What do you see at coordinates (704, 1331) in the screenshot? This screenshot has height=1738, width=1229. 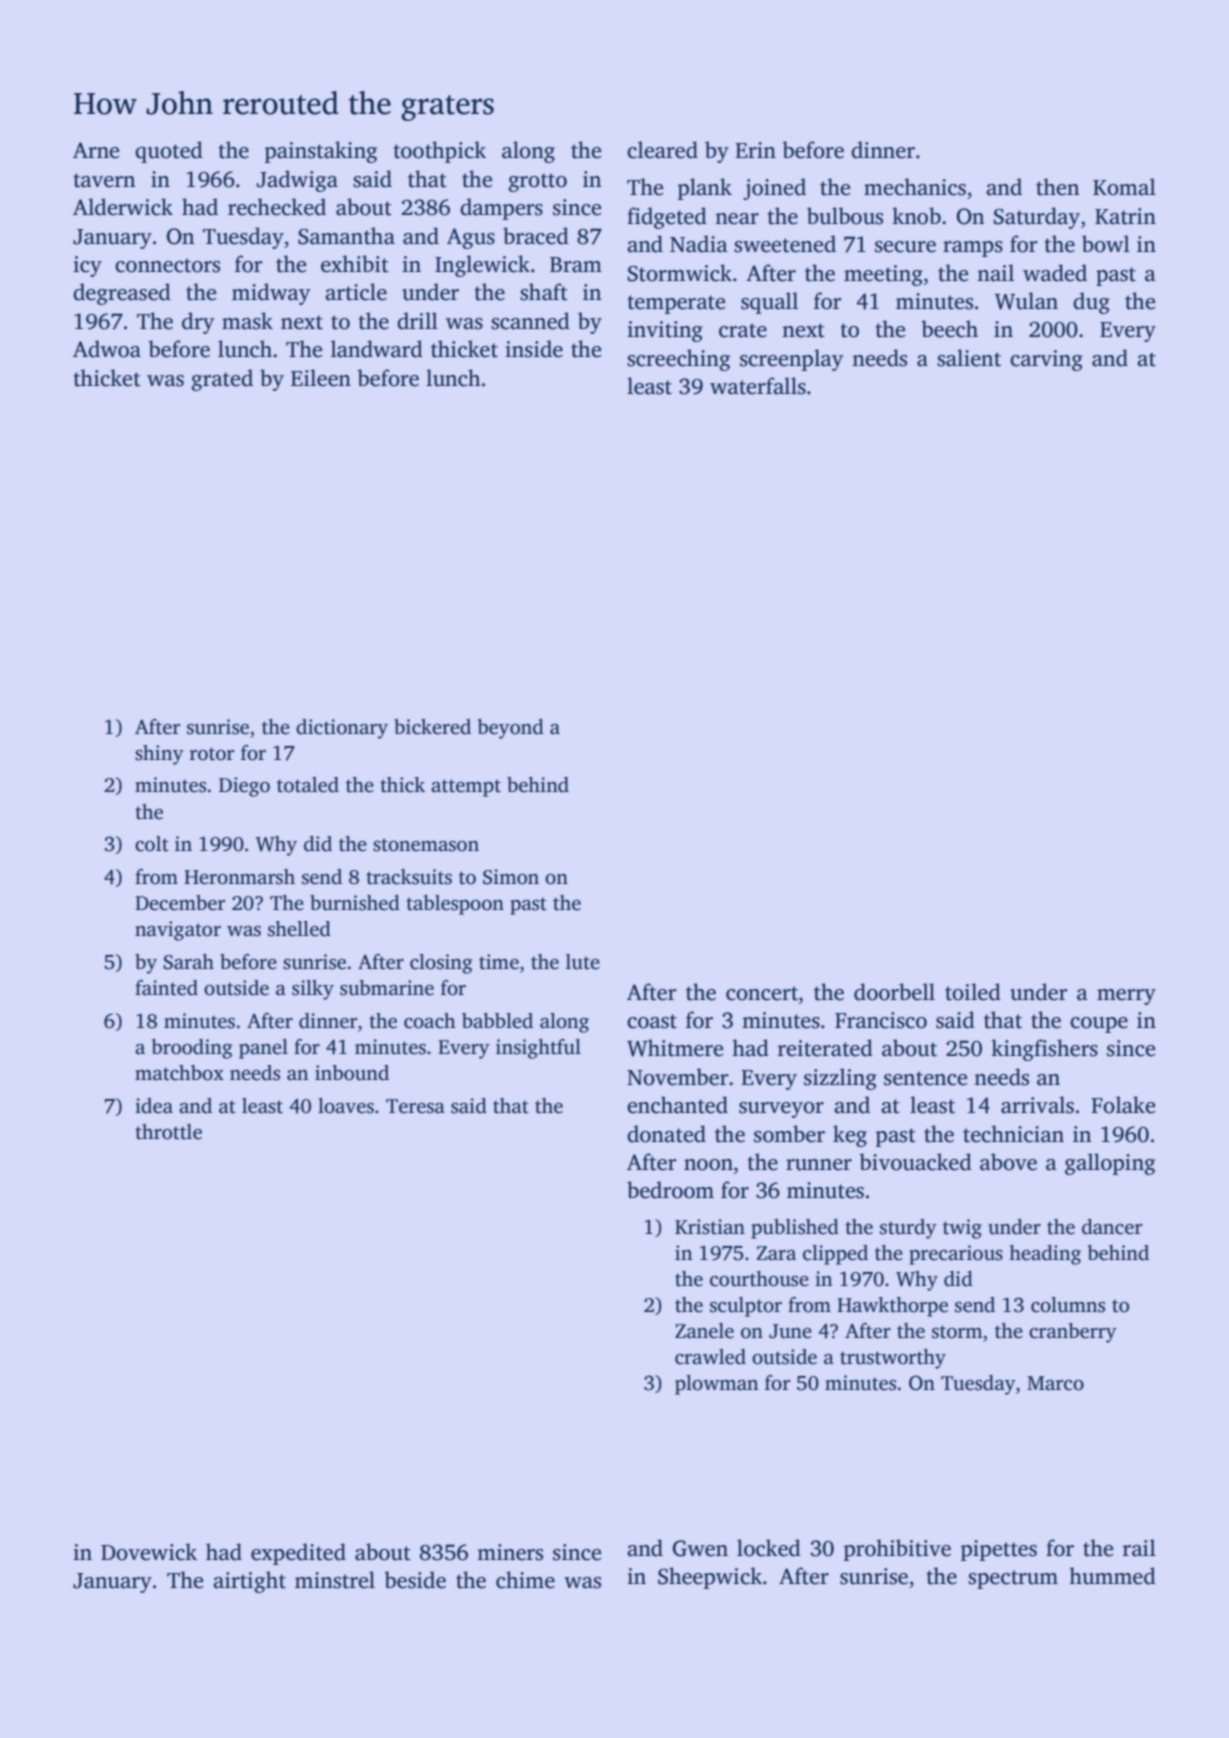 I see `Zanele` at bounding box center [704, 1331].
